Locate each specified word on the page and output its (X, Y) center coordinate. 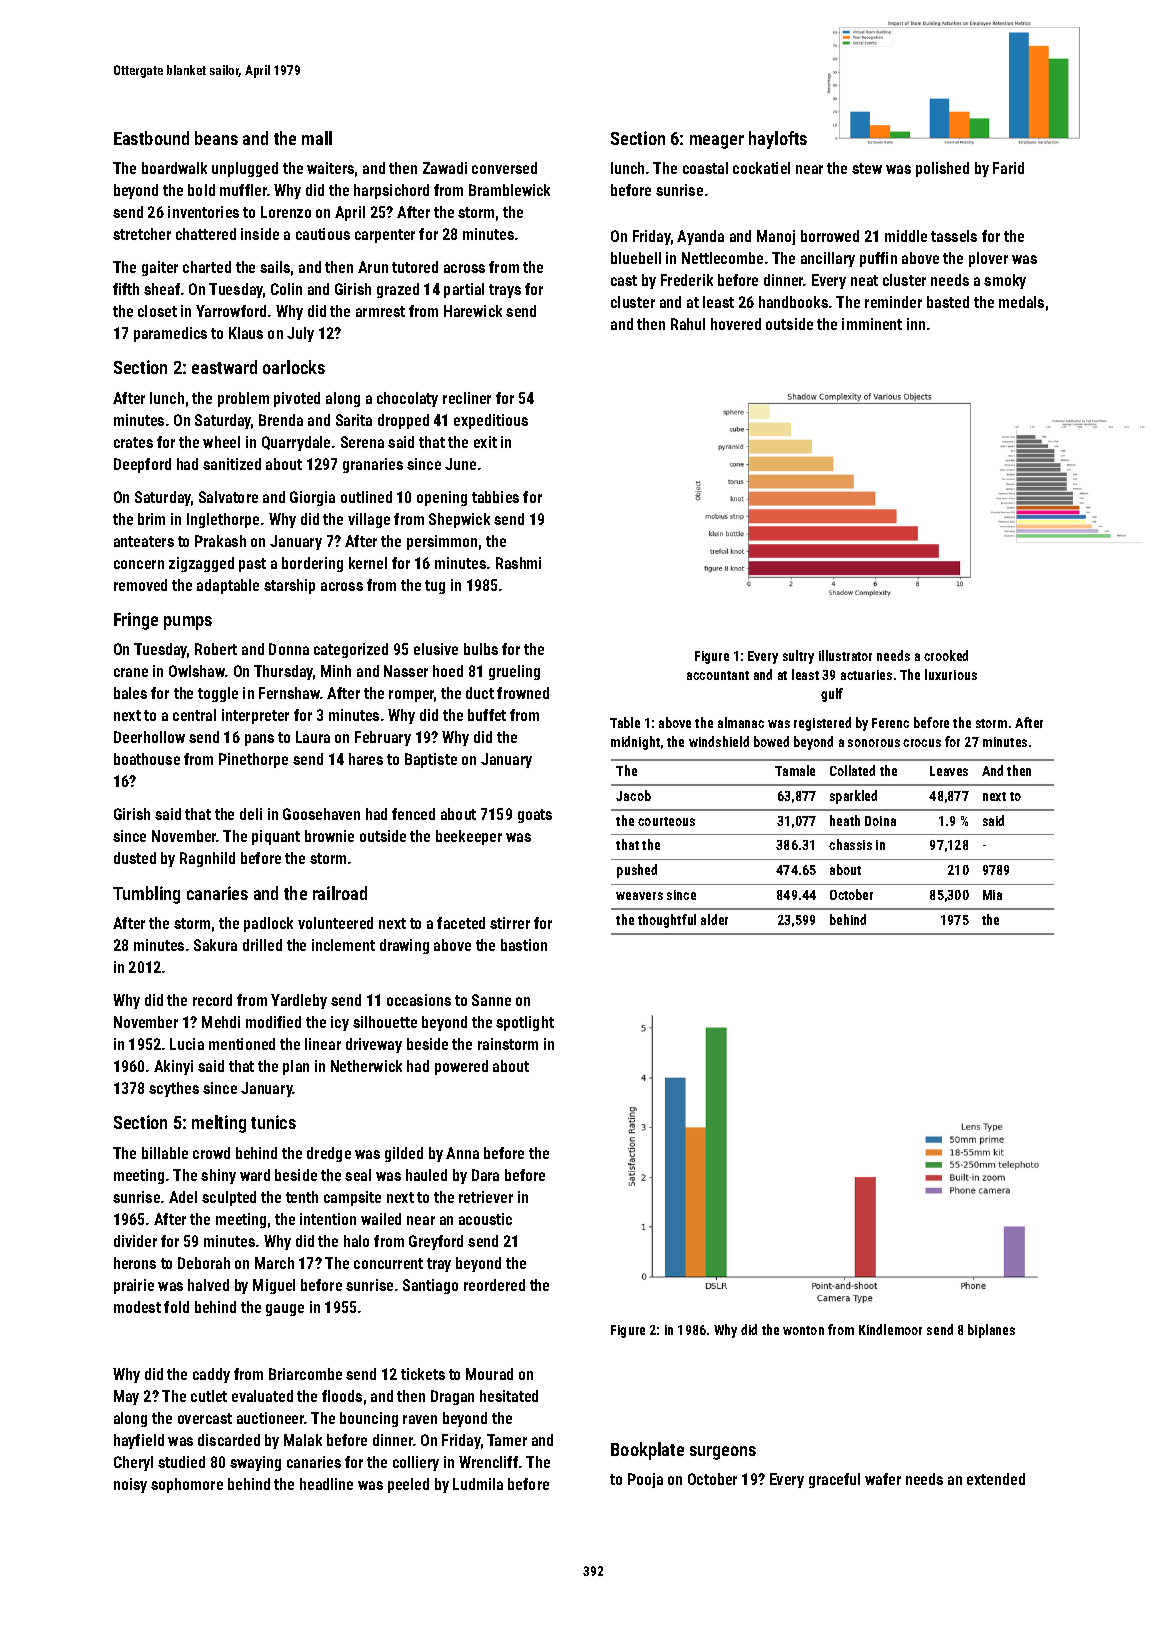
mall (317, 138)
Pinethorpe (253, 760)
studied (181, 1462)
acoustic (485, 1219)
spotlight (525, 1023)
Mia (992, 895)
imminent (872, 324)
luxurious (951, 674)
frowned (523, 693)
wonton (803, 1330)
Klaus (246, 333)
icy (340, 1023)
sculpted (229, 1198)
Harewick (473, 311)
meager (717, 142)
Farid (1008, 168)
